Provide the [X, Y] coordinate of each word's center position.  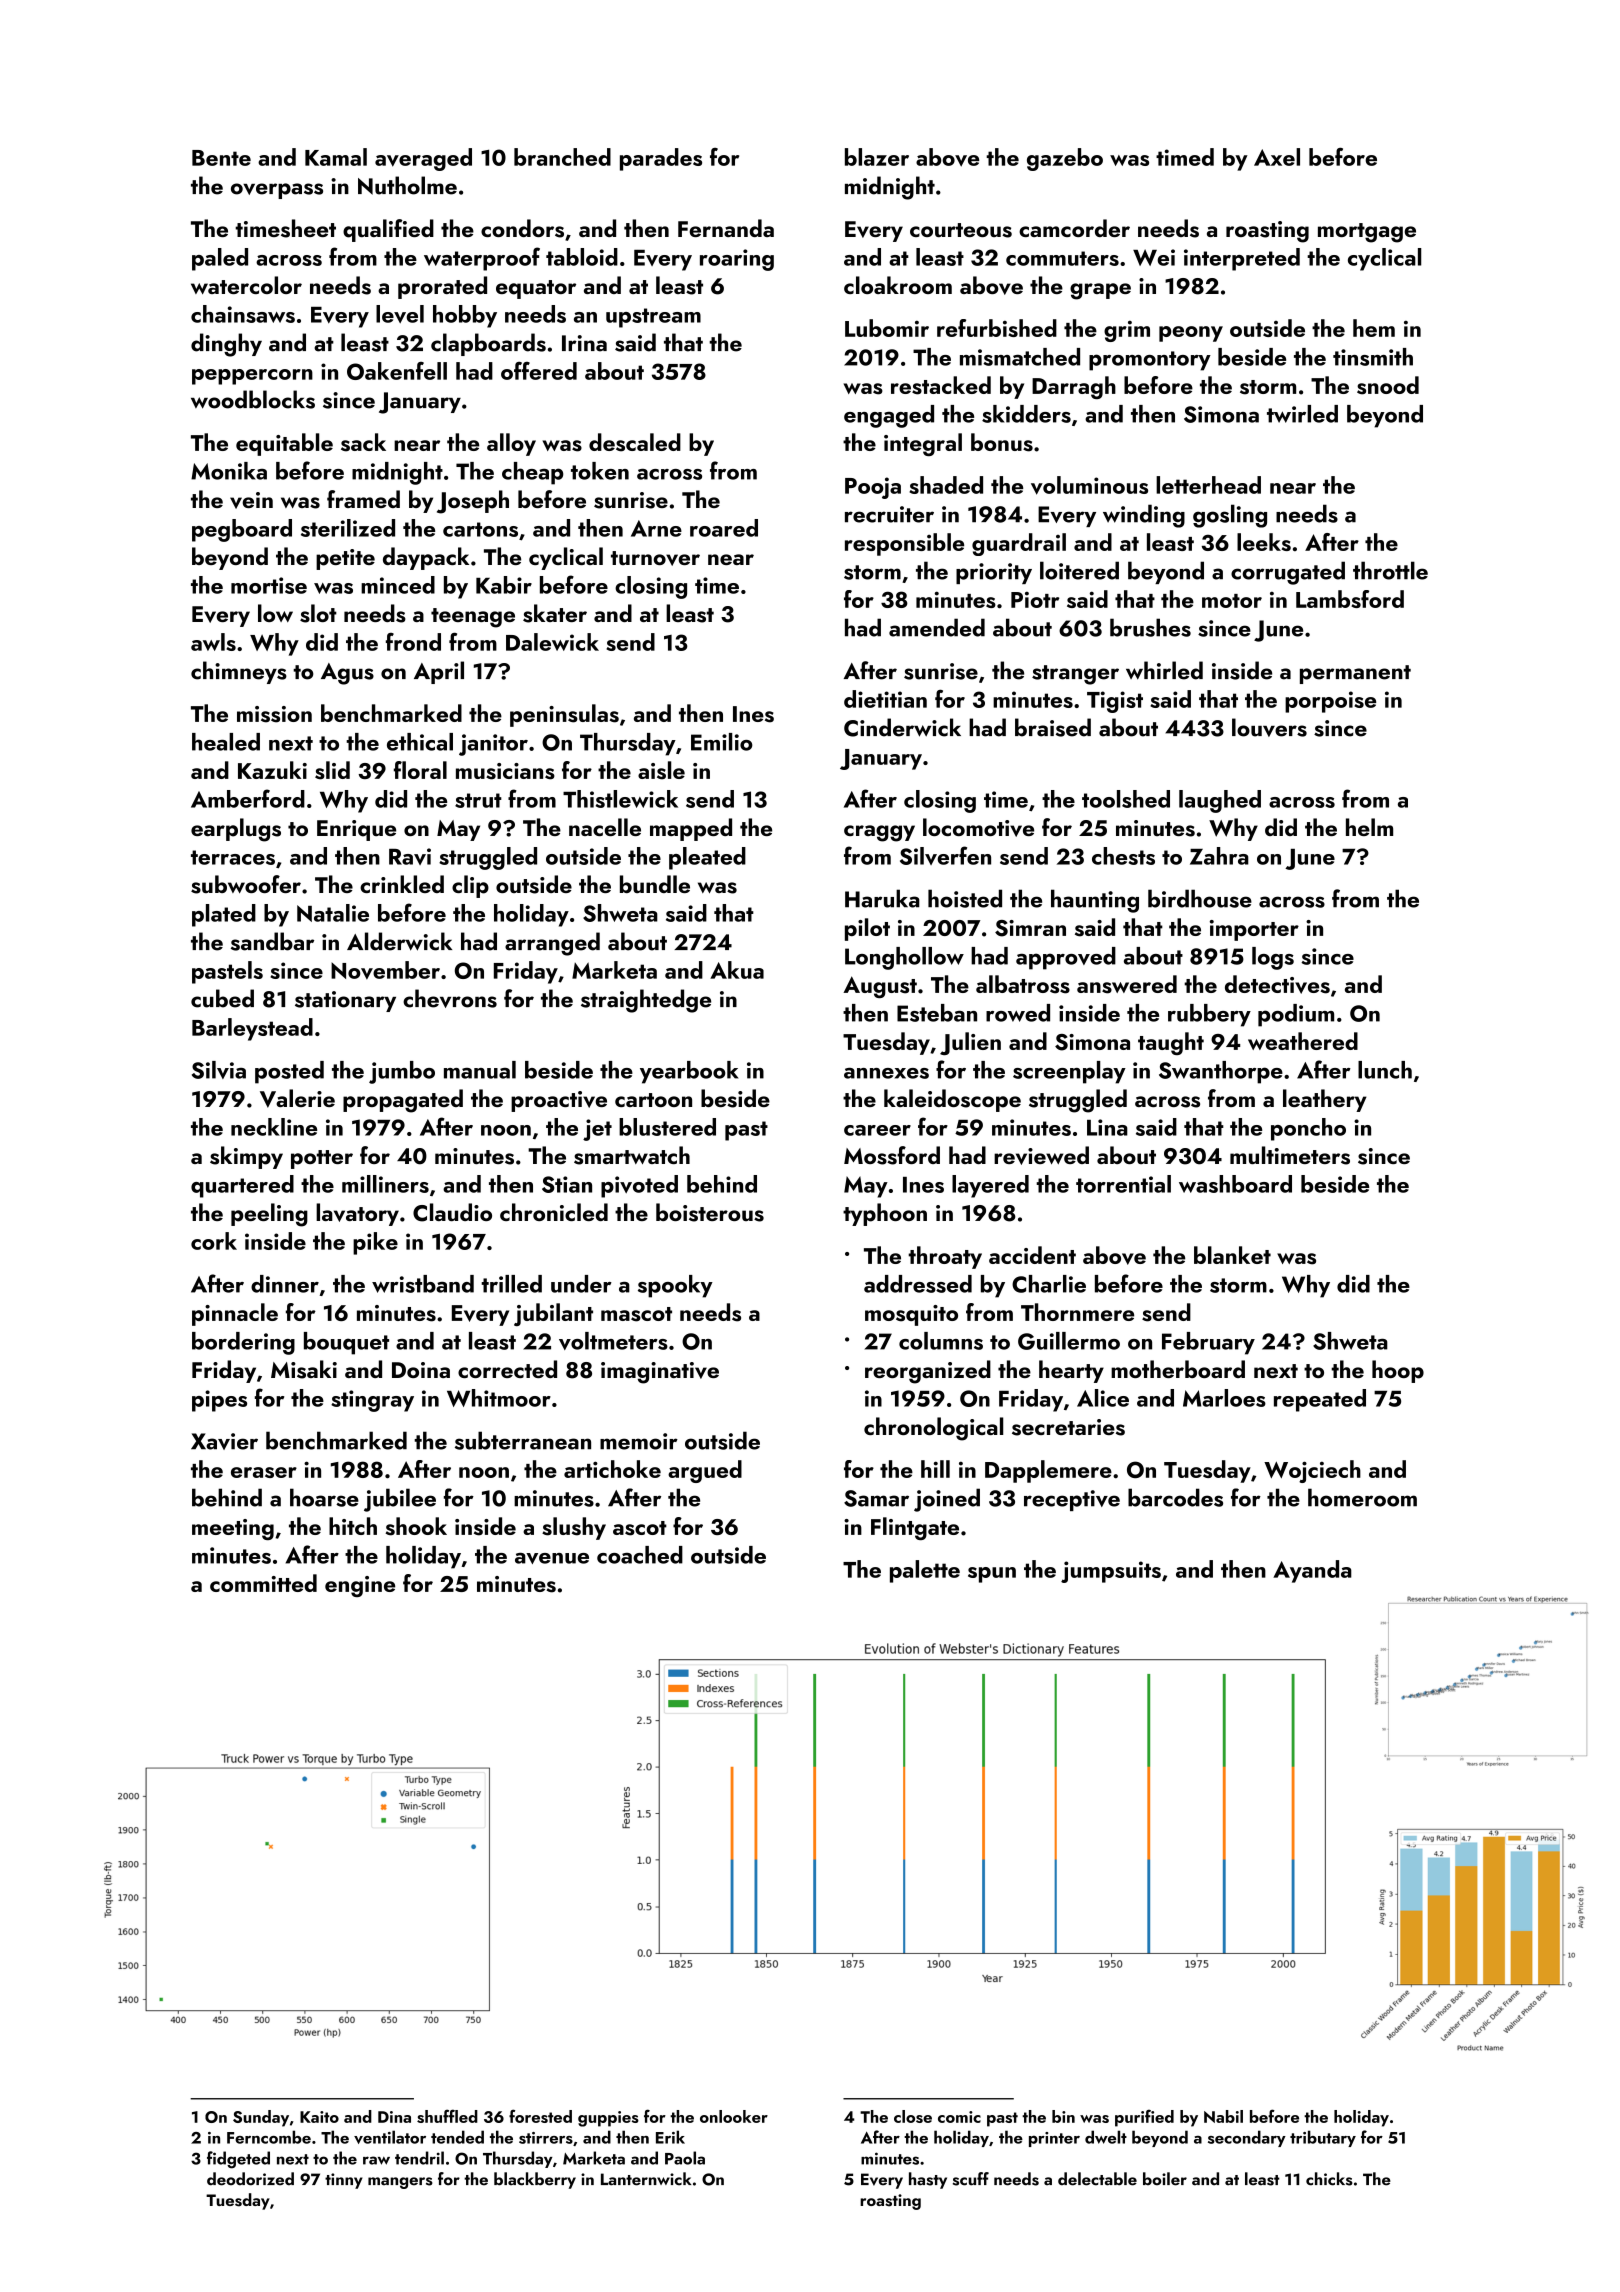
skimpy [246, 1157]
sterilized [348, 528]
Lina [1107, 1127]
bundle [655, 884]
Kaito [319, 2117]
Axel [1277, 157]
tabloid [582, 257]
